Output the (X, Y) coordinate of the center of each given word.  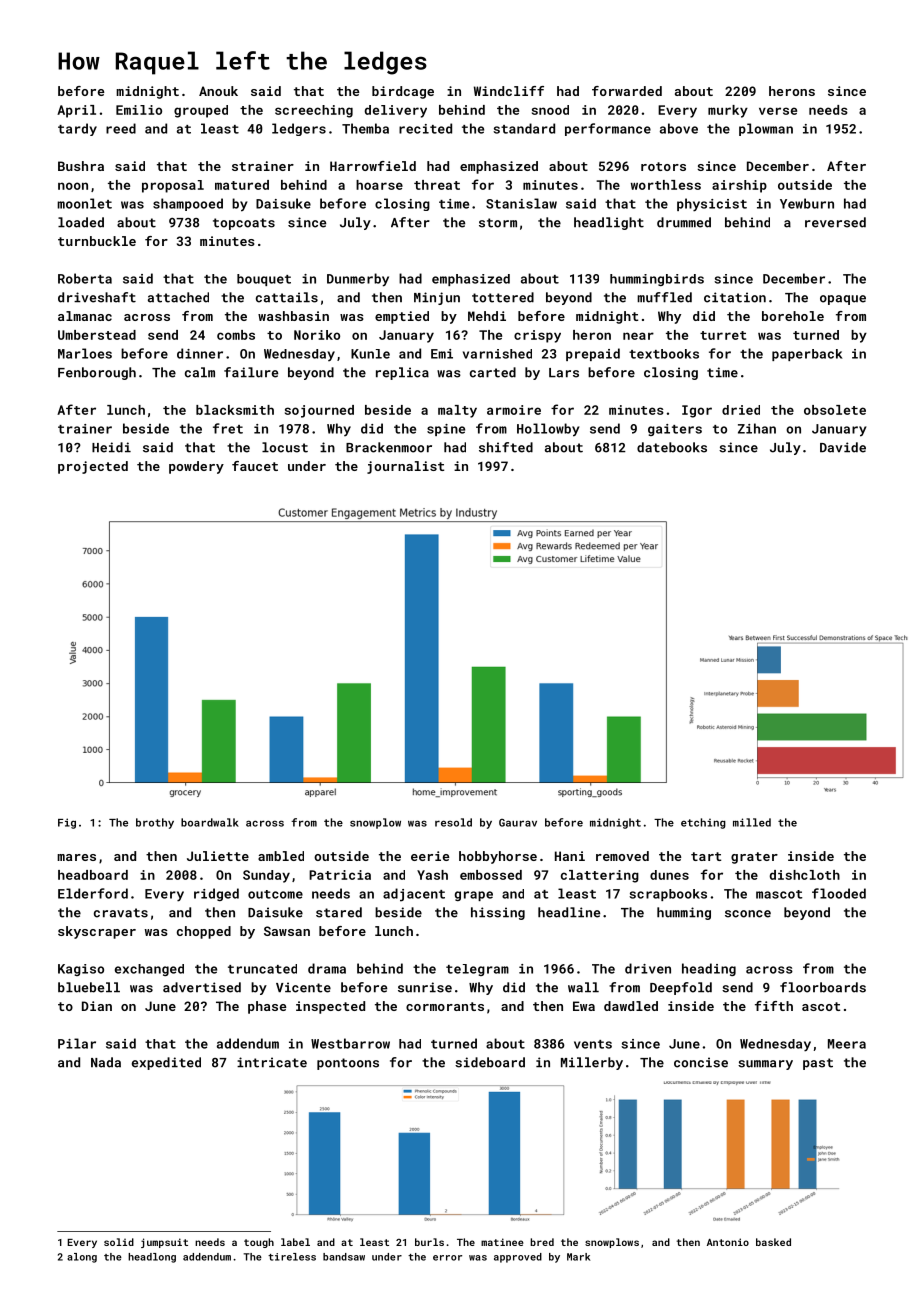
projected (93, 467)
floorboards (823, 987)
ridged (216, 894)
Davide (843, 447)
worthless (666, 185)
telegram (477, 970)
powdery (196, 467)
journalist (405, 467)
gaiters (675, 430)
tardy (77, 129)
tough (259, 1243)
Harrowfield (373, 166)
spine (446, 430)
